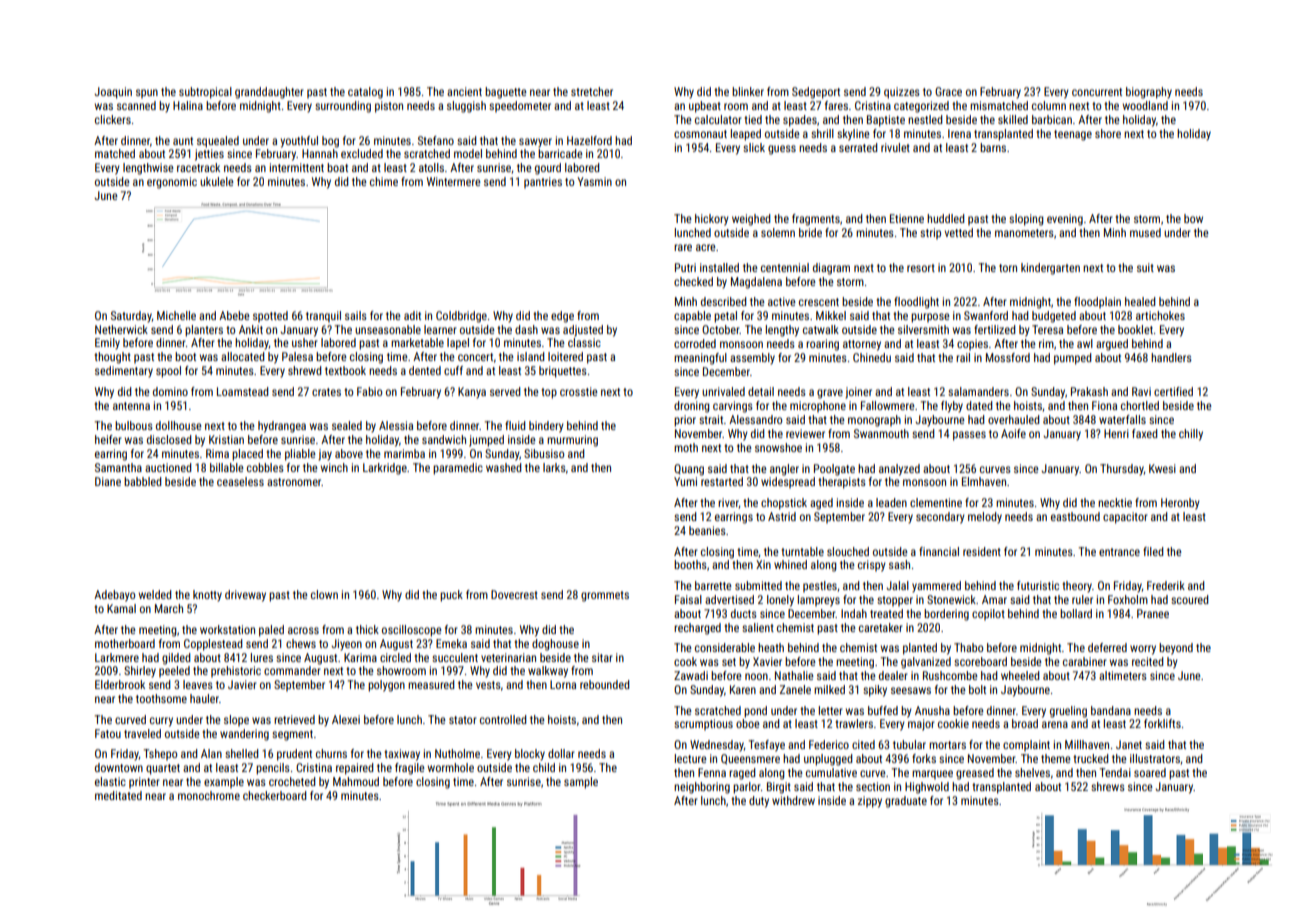 Image resolution: width=1308 pixels, height=924 pixels. I want to click on mused, so click(1145, 232).
